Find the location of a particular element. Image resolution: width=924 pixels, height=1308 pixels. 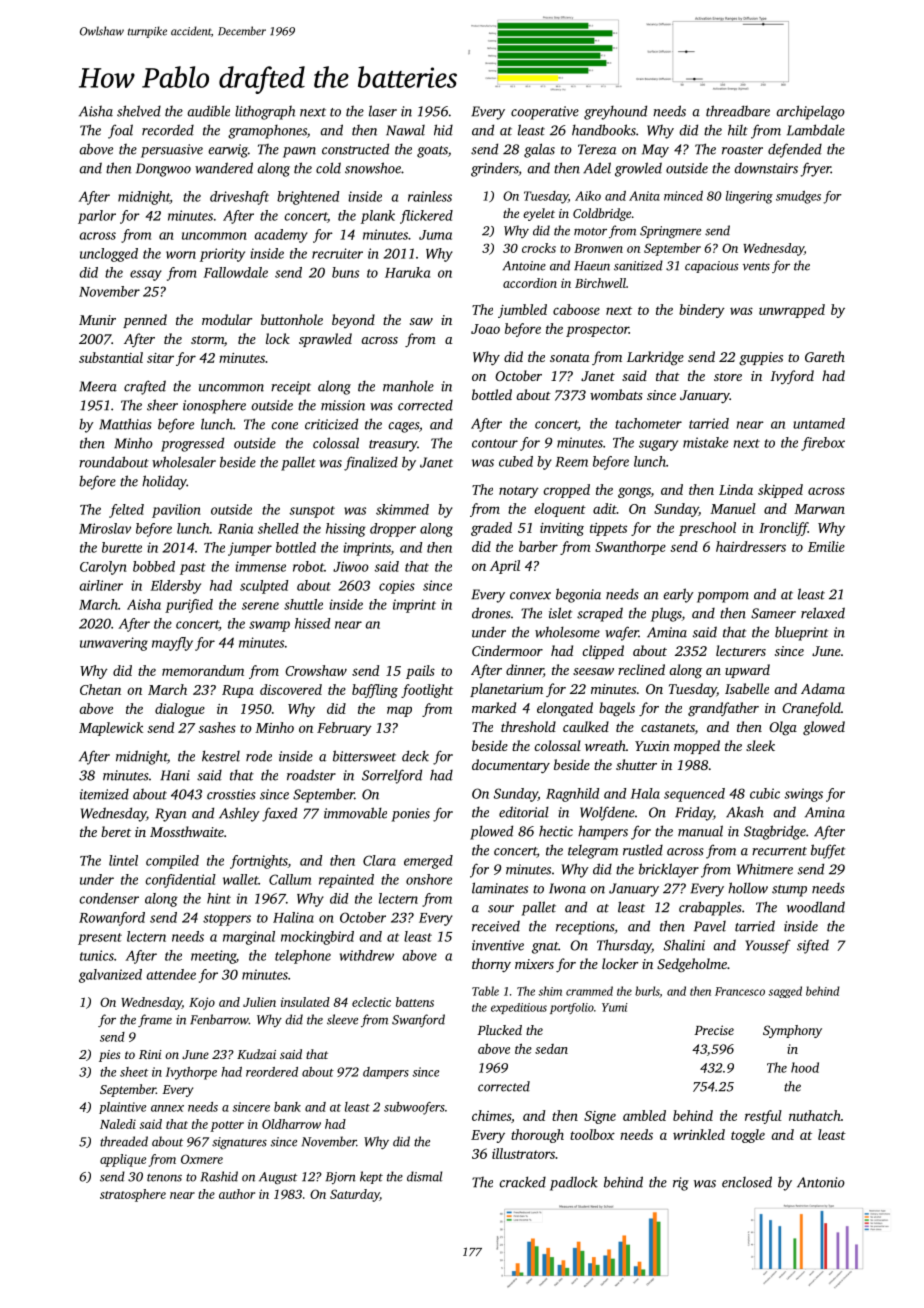

Haruka is located at coordinates (407, 272).
